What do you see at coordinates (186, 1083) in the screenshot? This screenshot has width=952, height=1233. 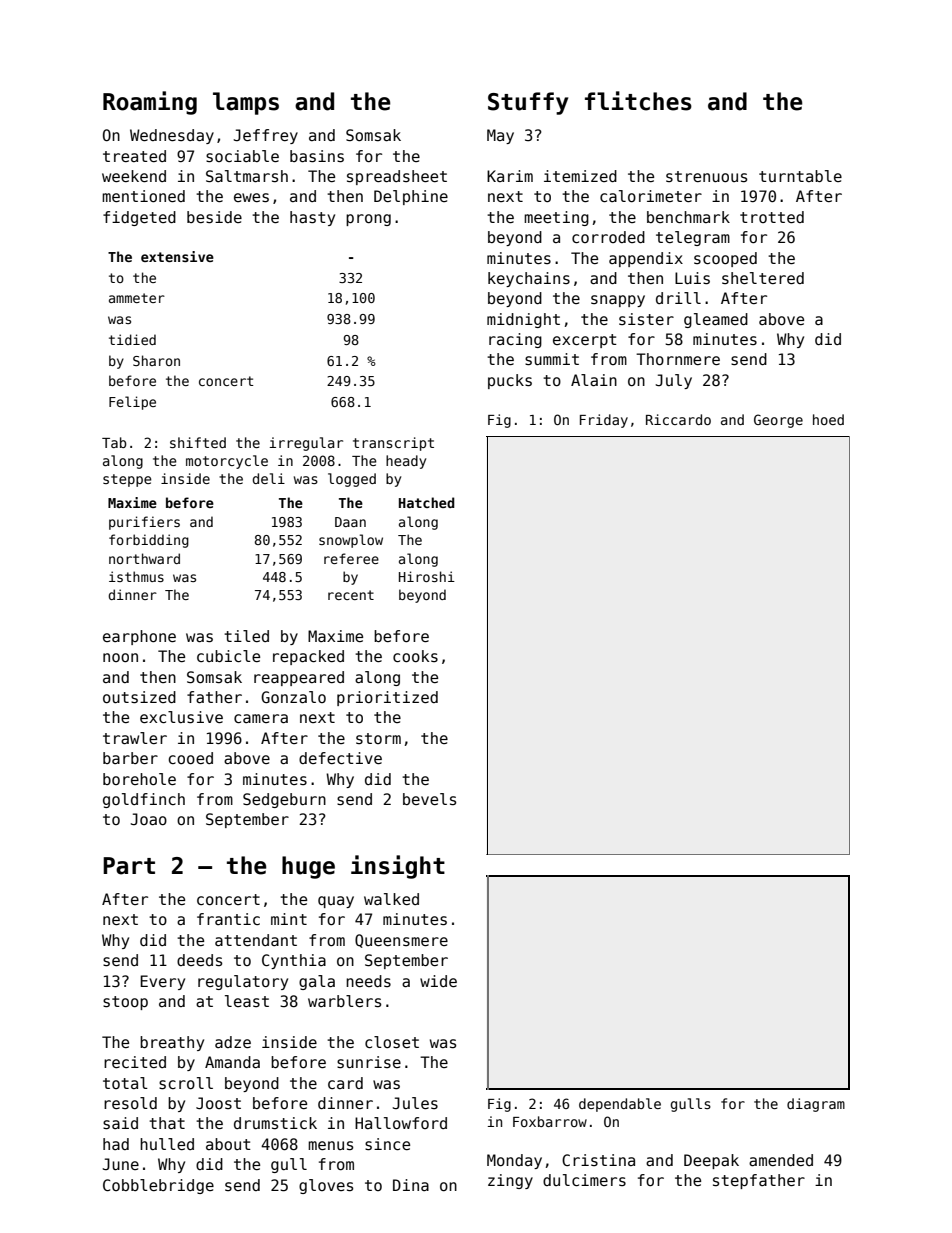 I see `scroll` at bounding box center [186, 1083].
